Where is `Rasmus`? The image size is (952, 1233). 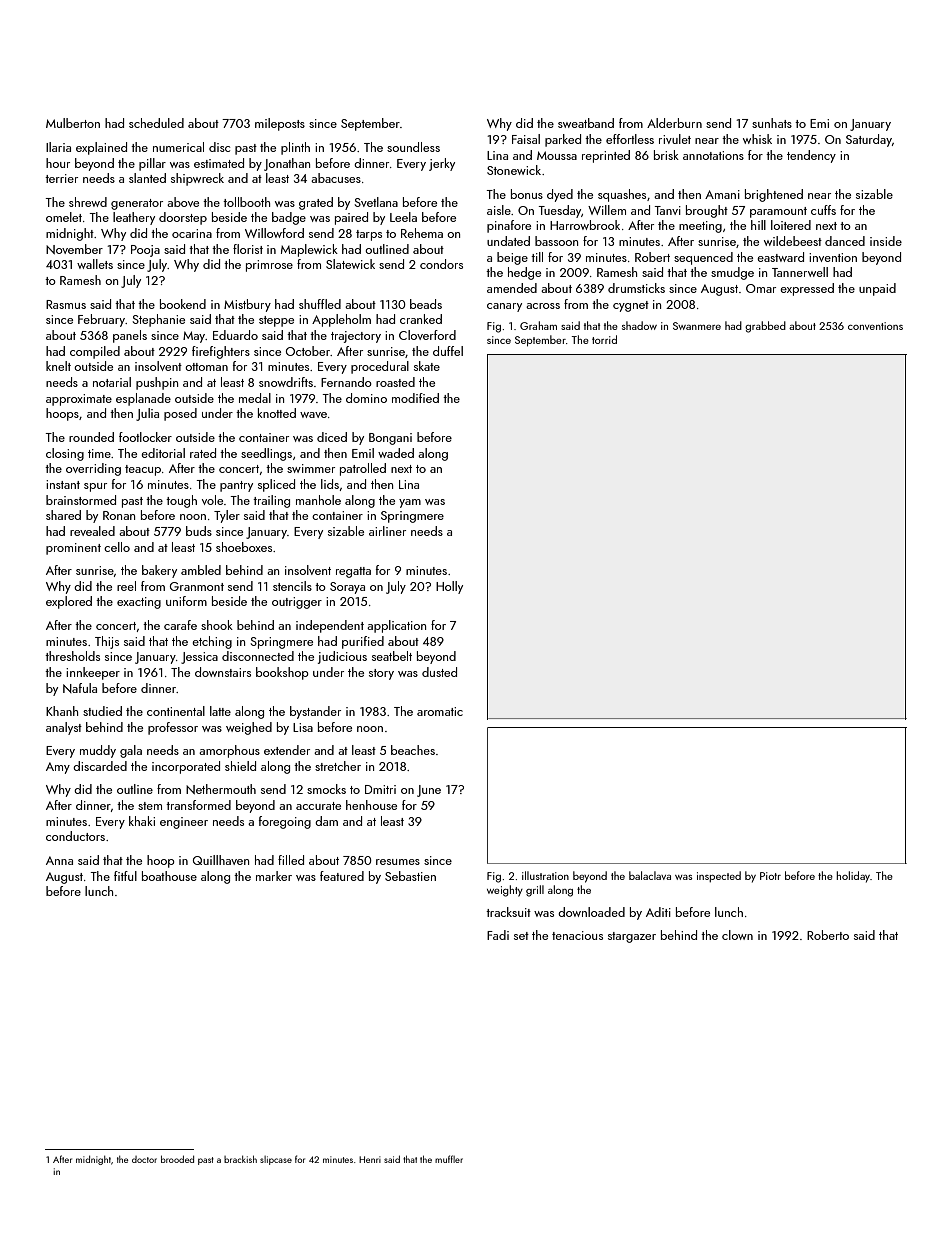
Rasmus is located at coordinates (66, 304).
